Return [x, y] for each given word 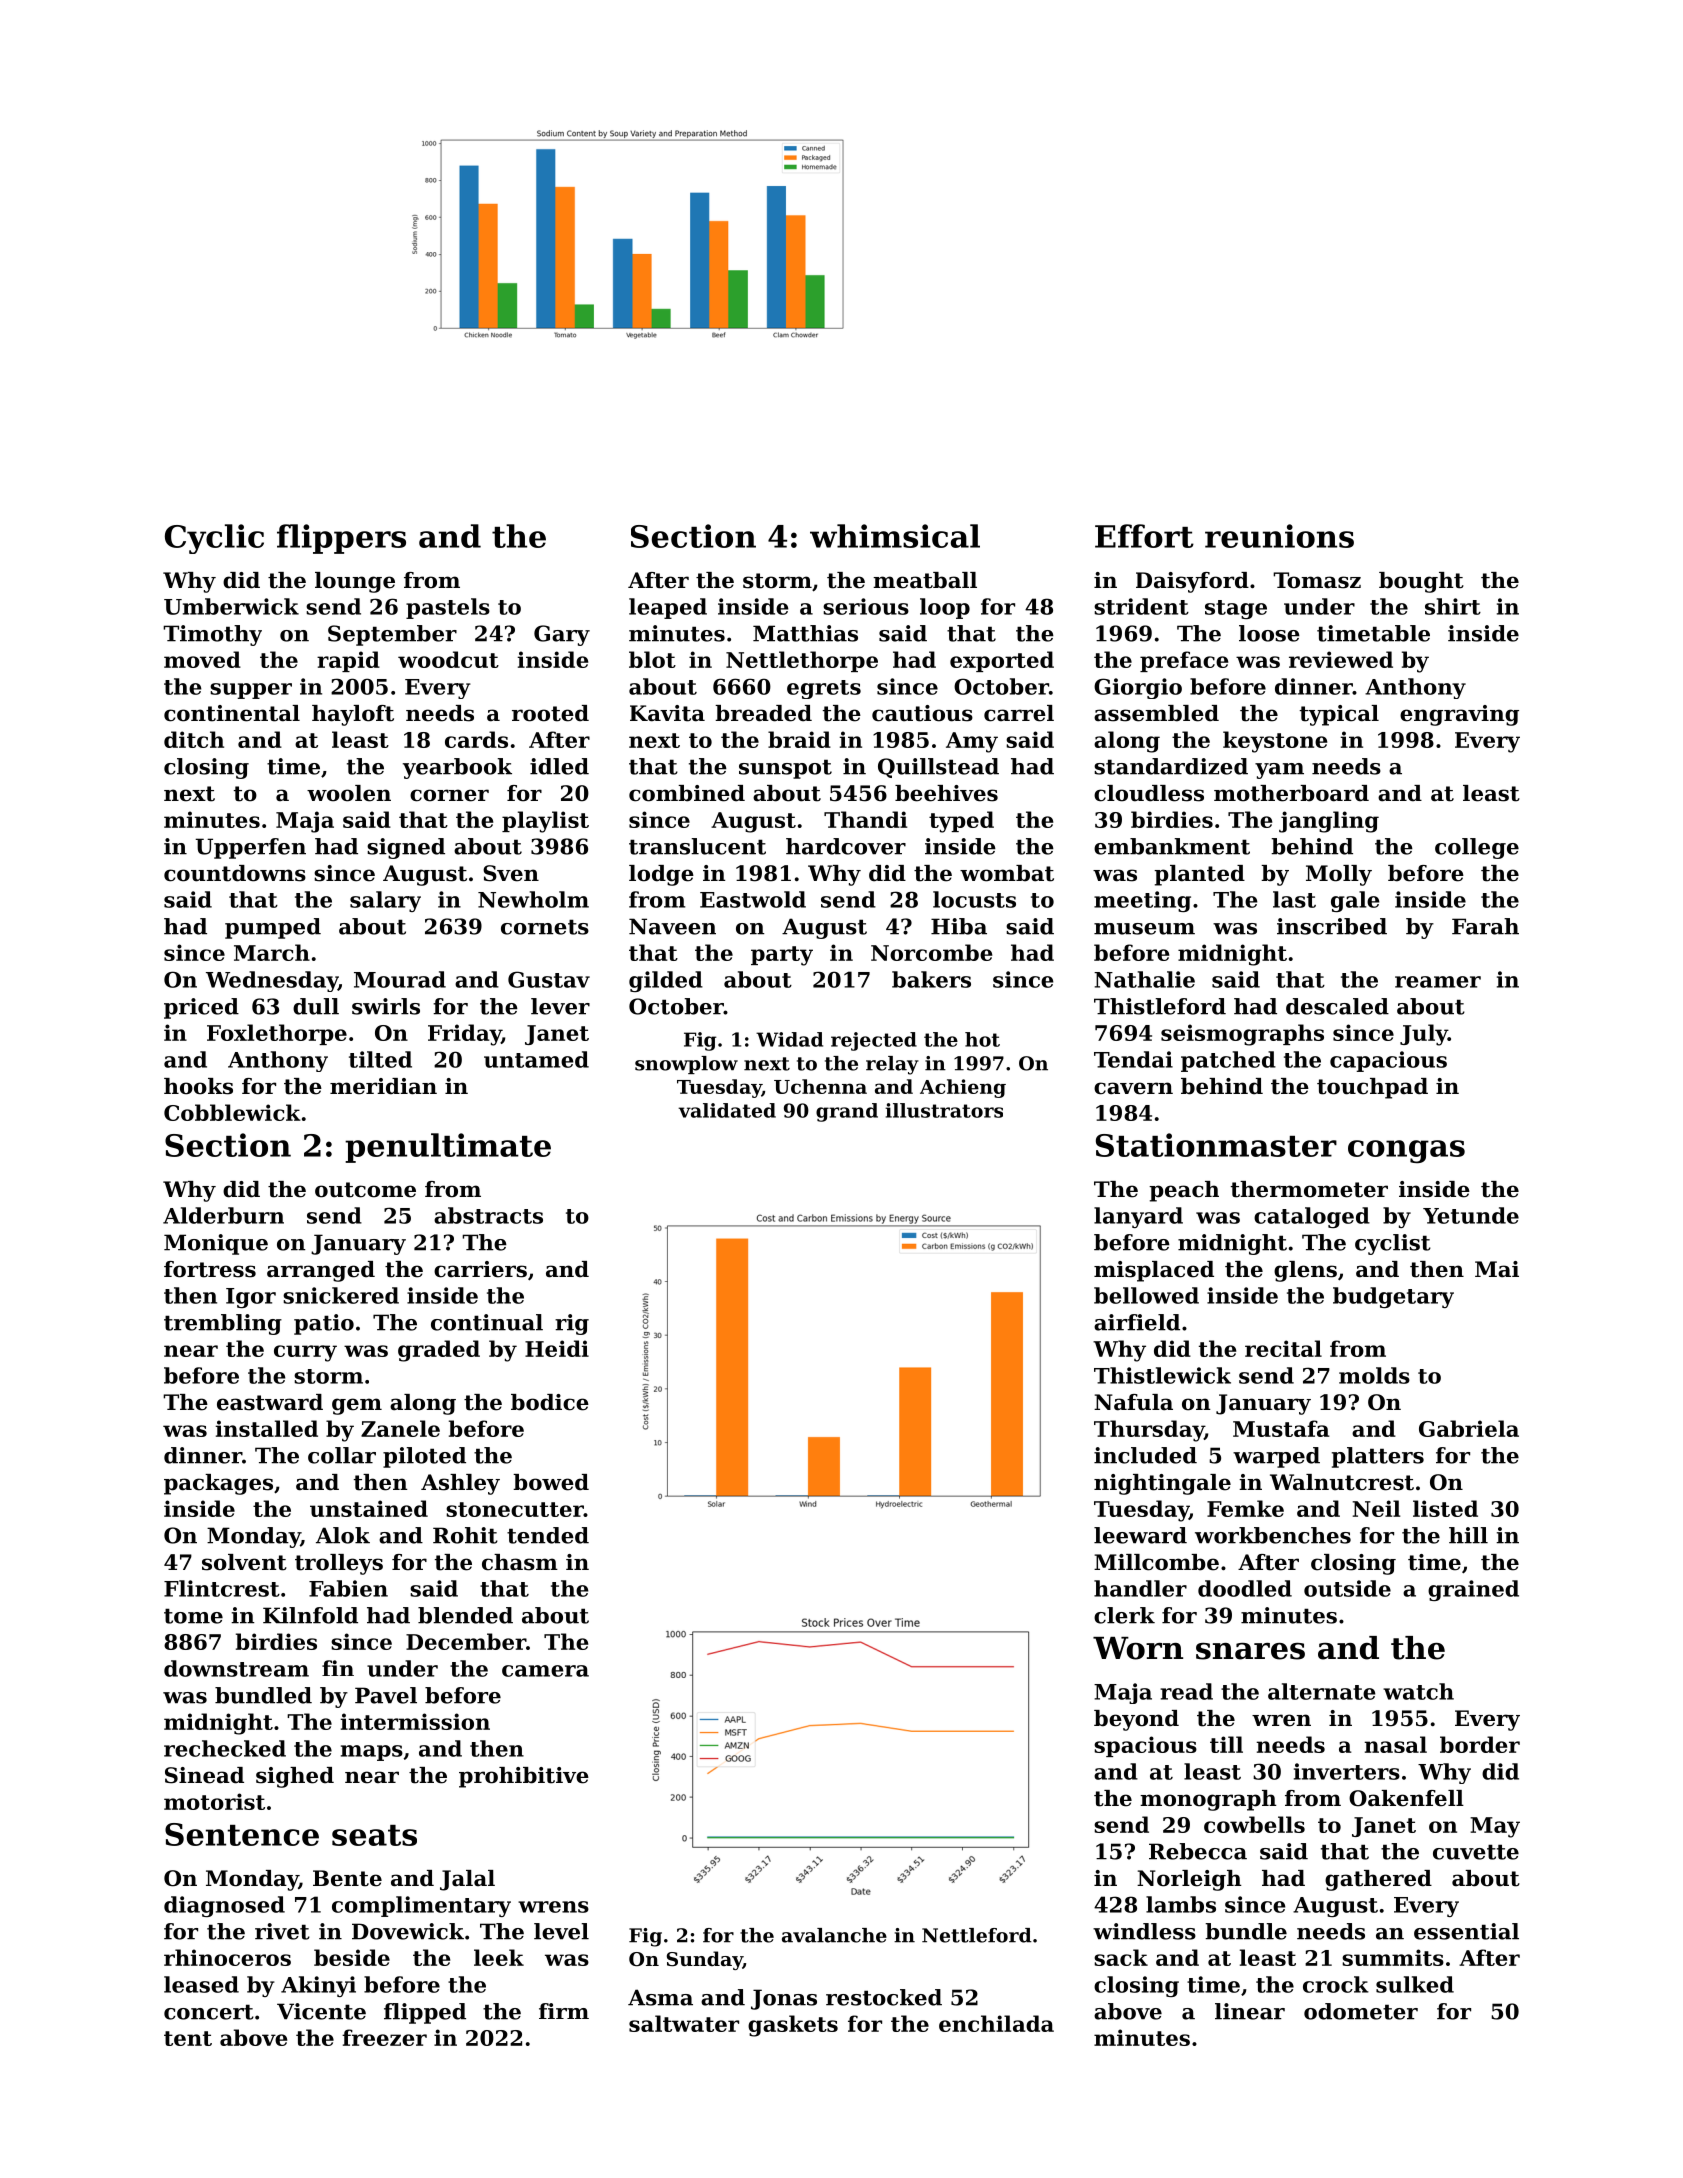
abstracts [488, 1215]
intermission [415, 1721]
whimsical [895, 536]
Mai [1497, 1269]
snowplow [686, 1065]
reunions [1279, 536]
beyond [1136, 1720]
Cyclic [214, 539]
